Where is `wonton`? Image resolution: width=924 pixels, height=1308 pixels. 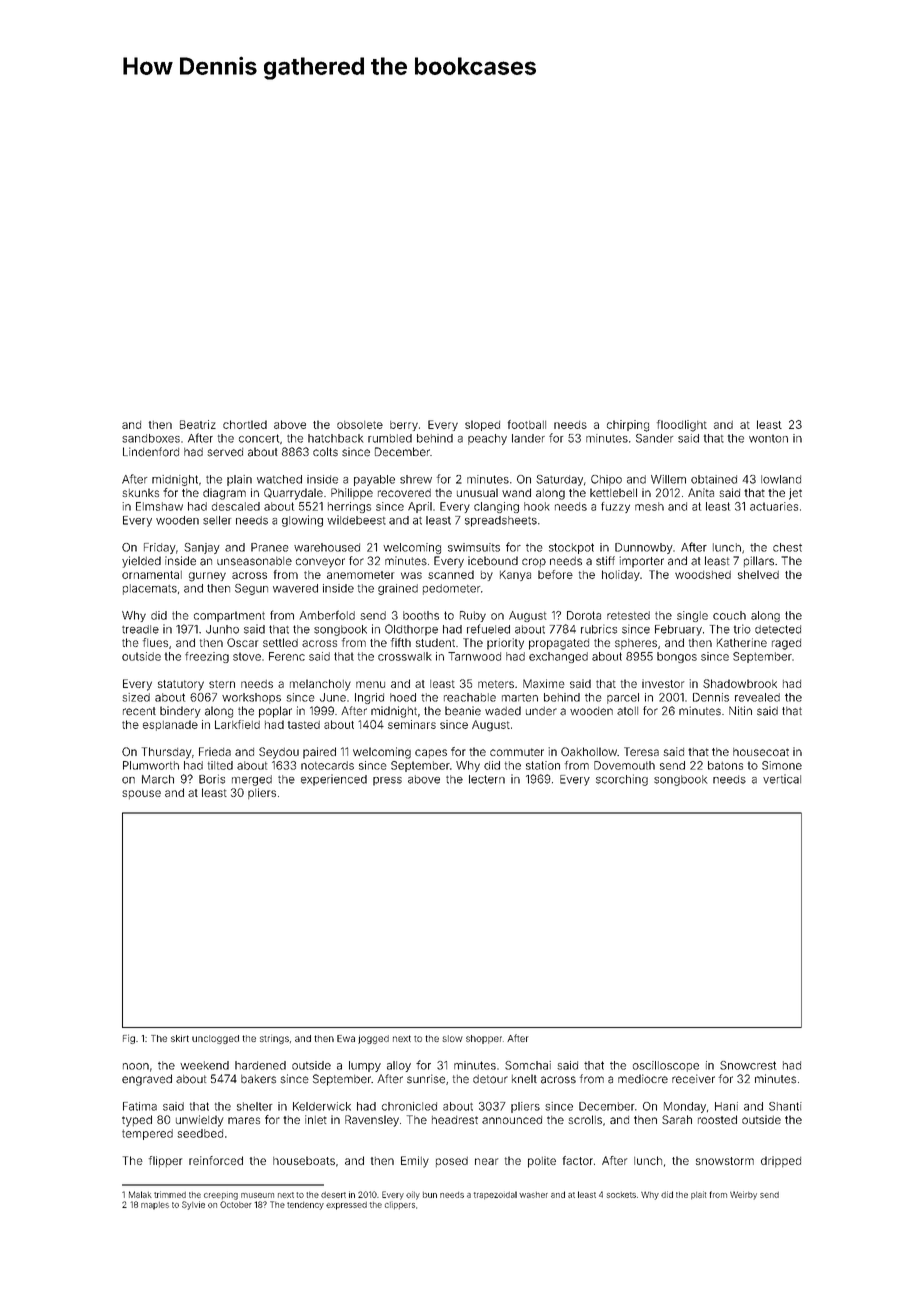
wonton is located at coordinates (768, 438).
